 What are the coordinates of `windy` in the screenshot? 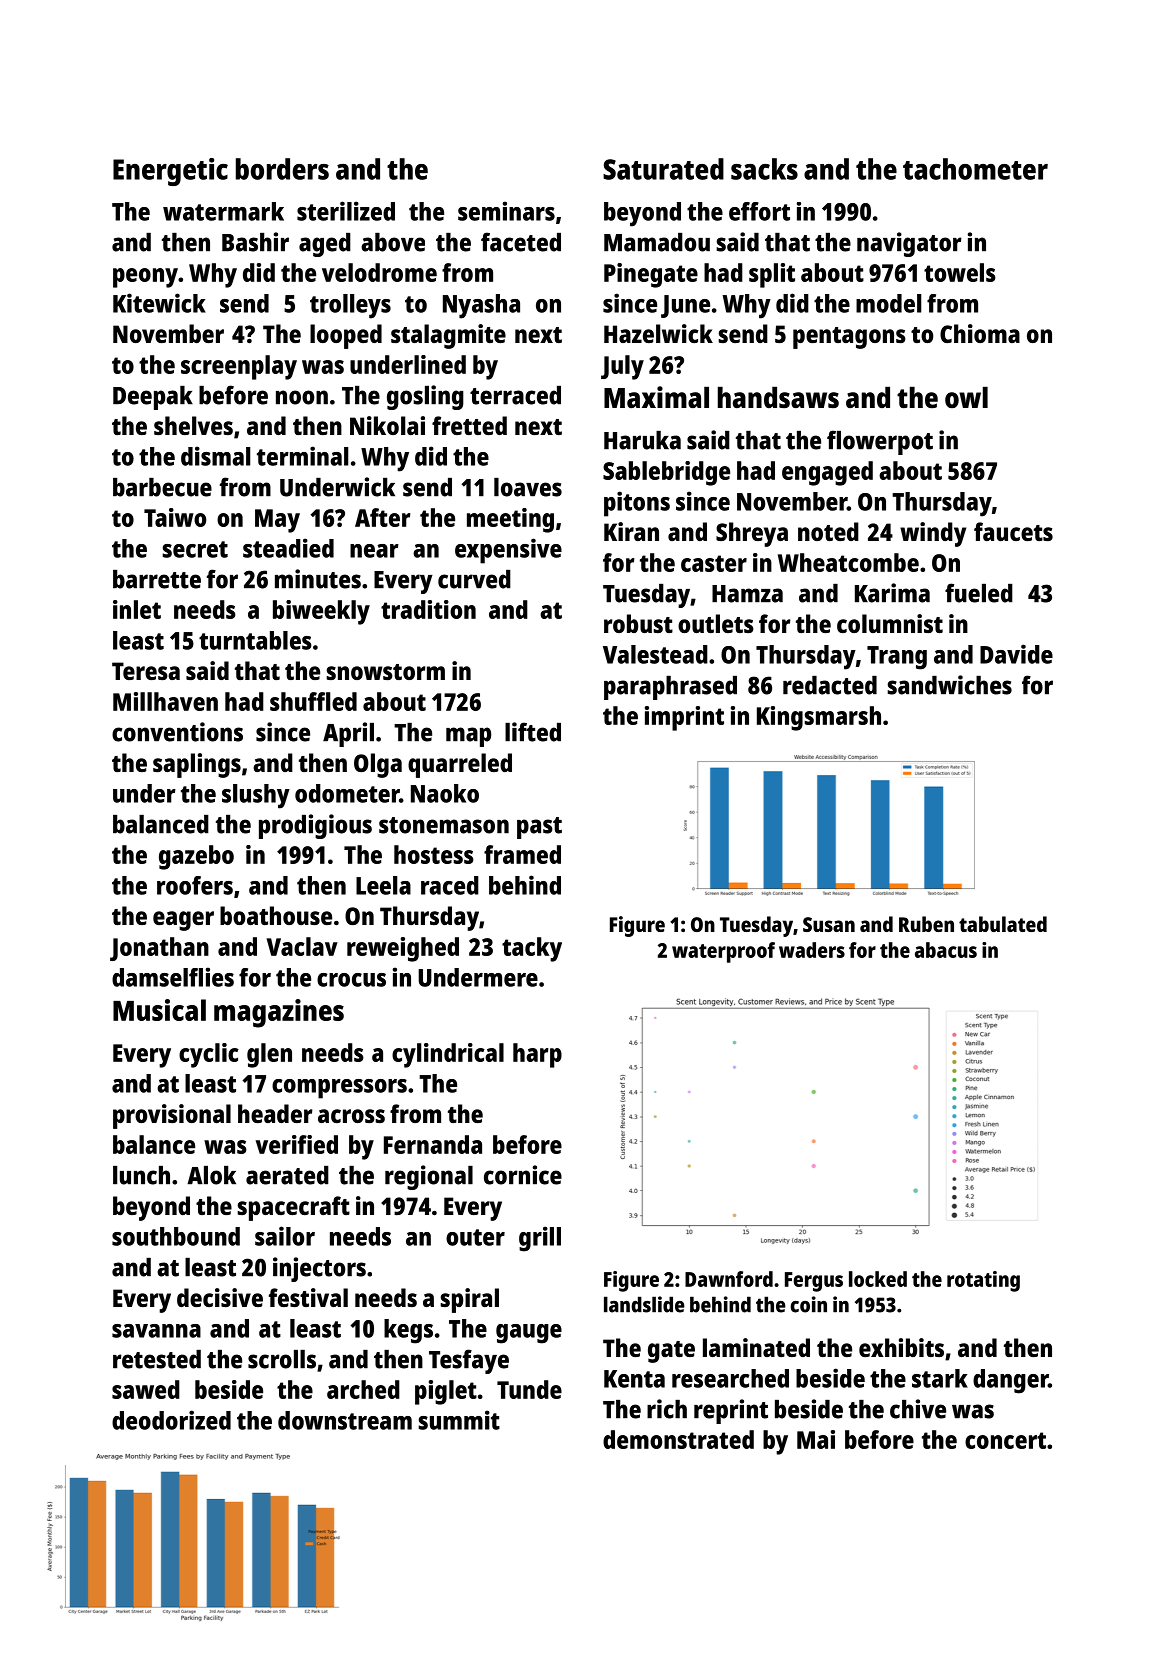 It's located at (933, 534).
